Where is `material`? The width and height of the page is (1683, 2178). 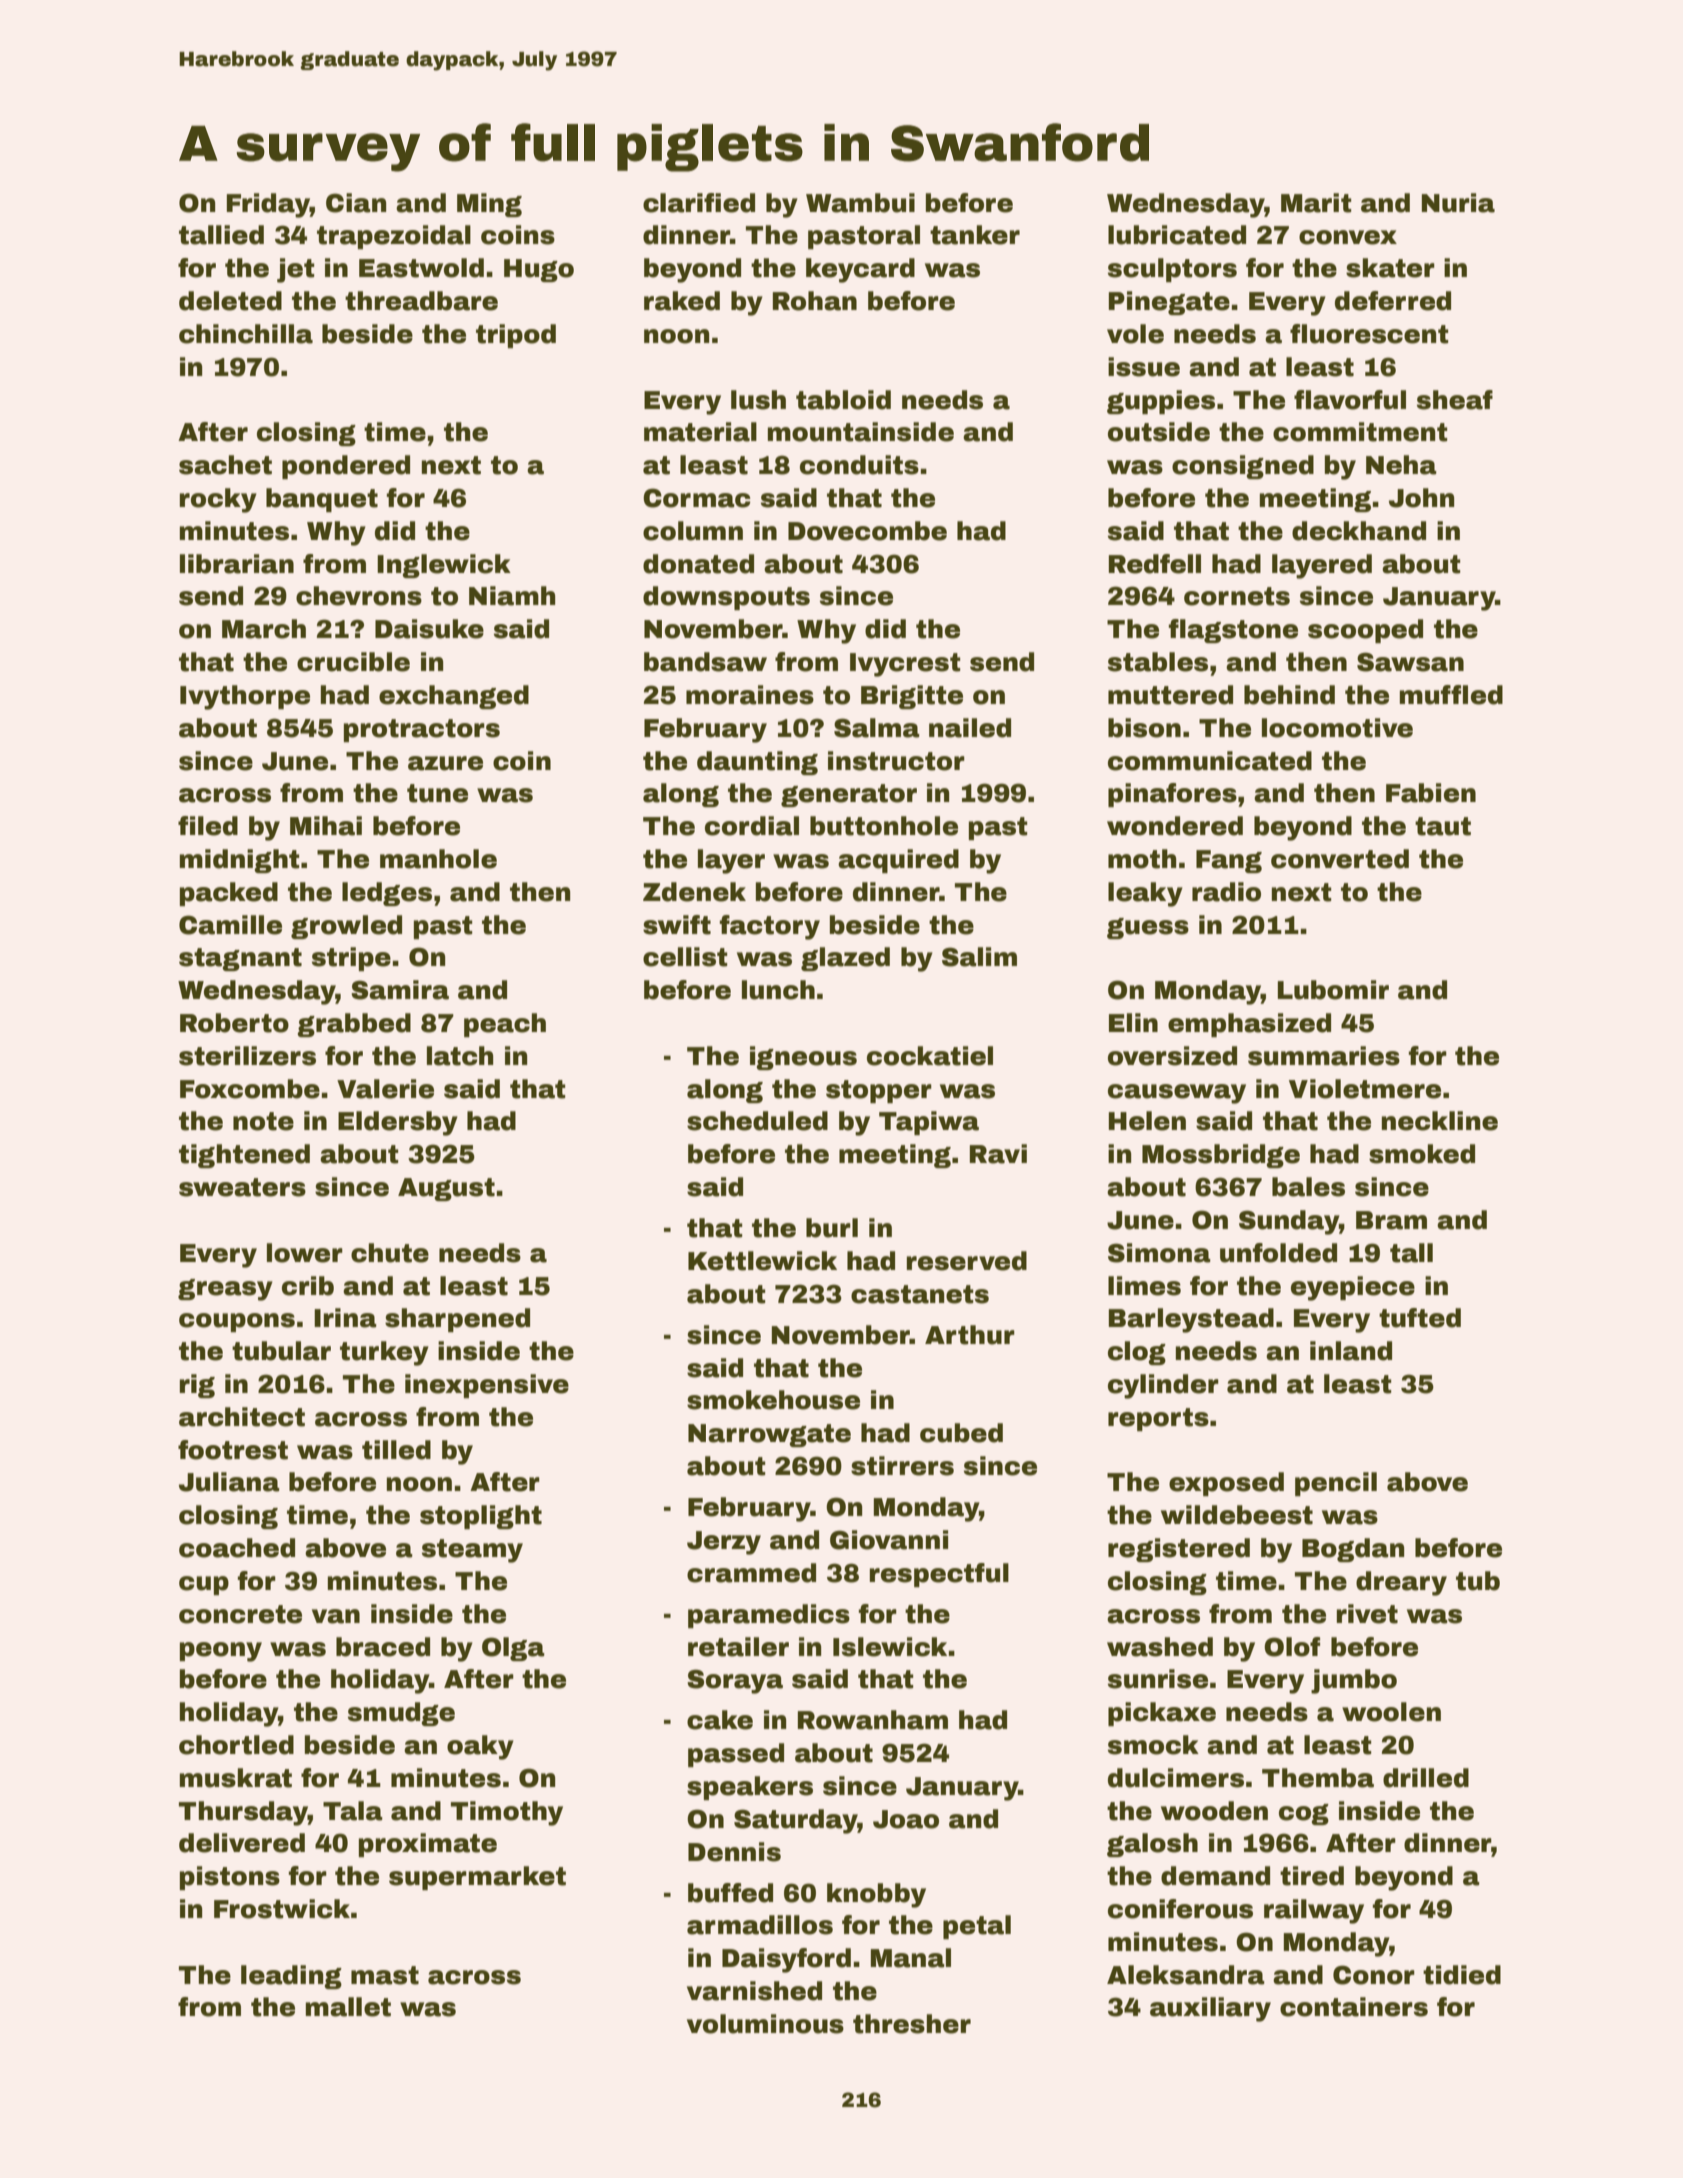
material is located at coordinates (700, 432).
